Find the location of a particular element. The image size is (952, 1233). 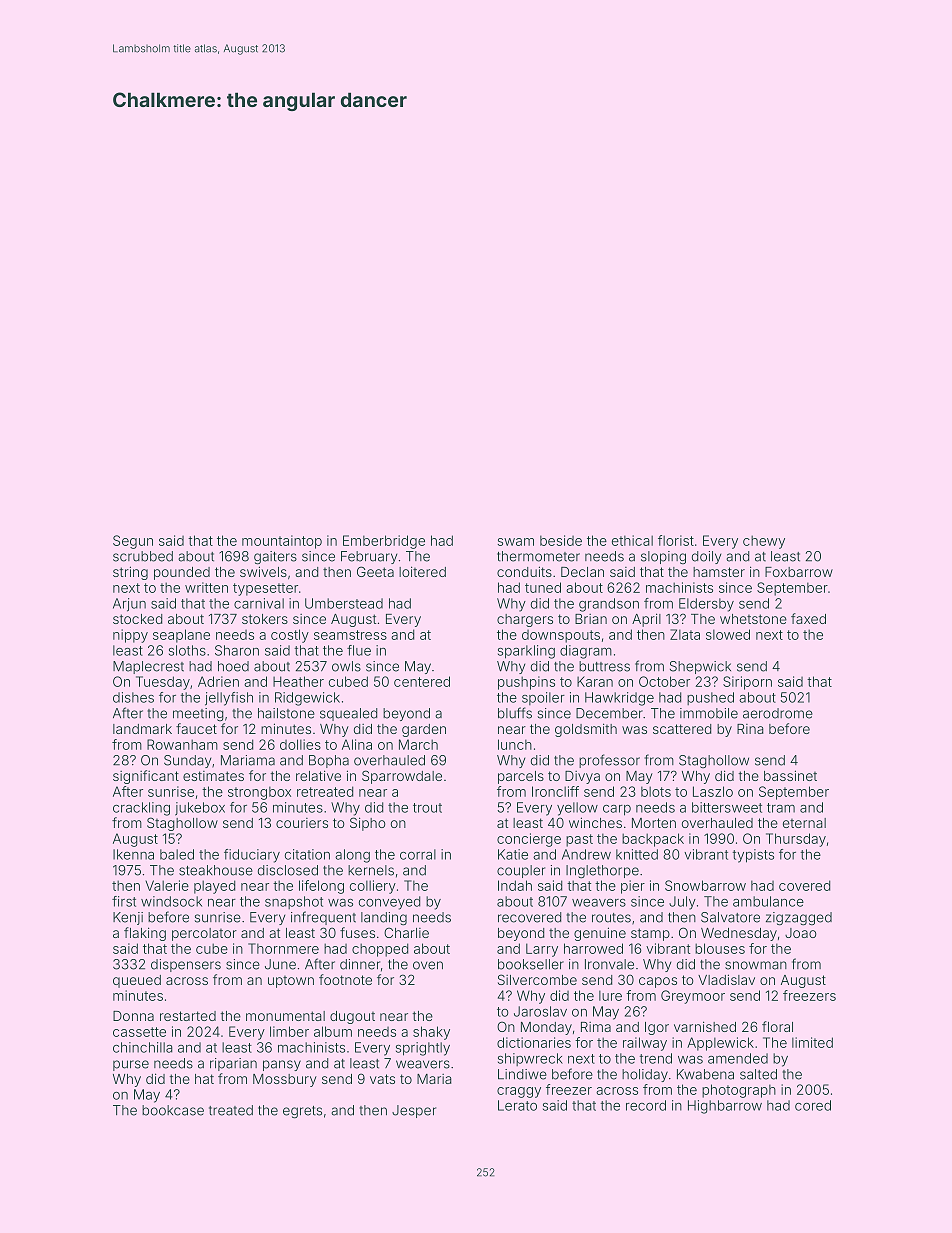

chewy is located at coordinates (764, 542).
